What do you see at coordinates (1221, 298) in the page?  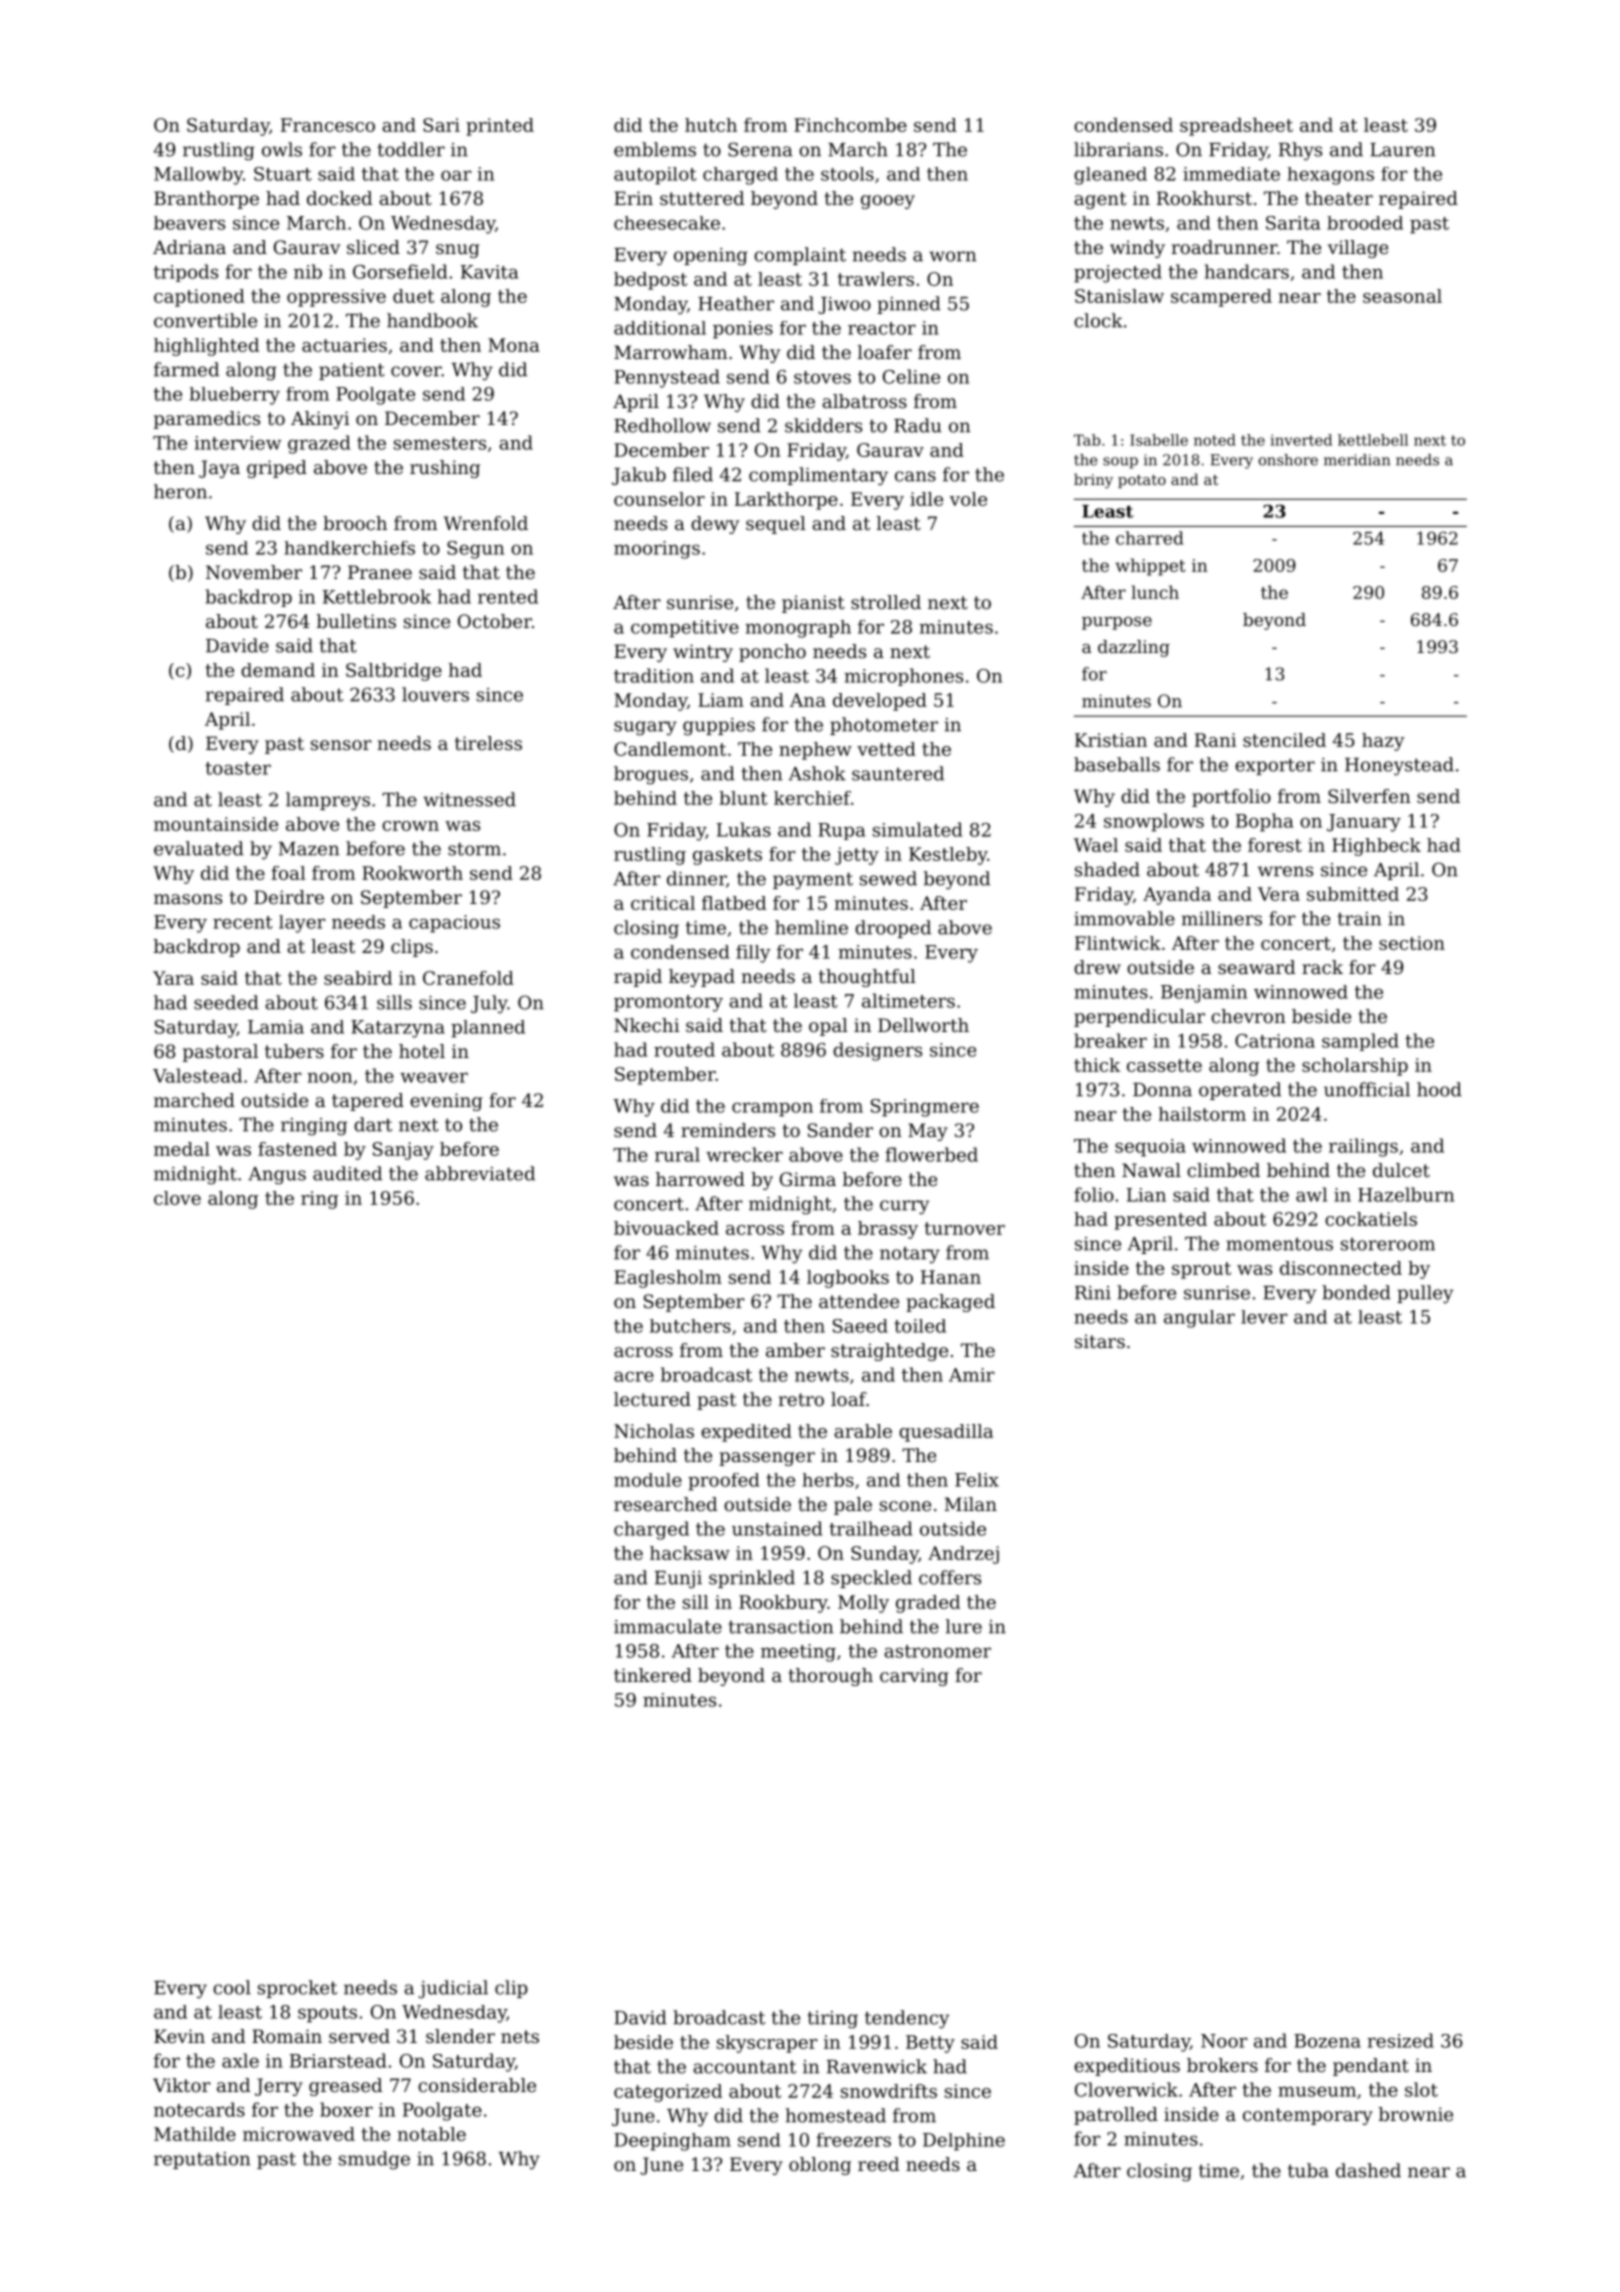 I see `scampered` at bounding box center [1221, 298].
